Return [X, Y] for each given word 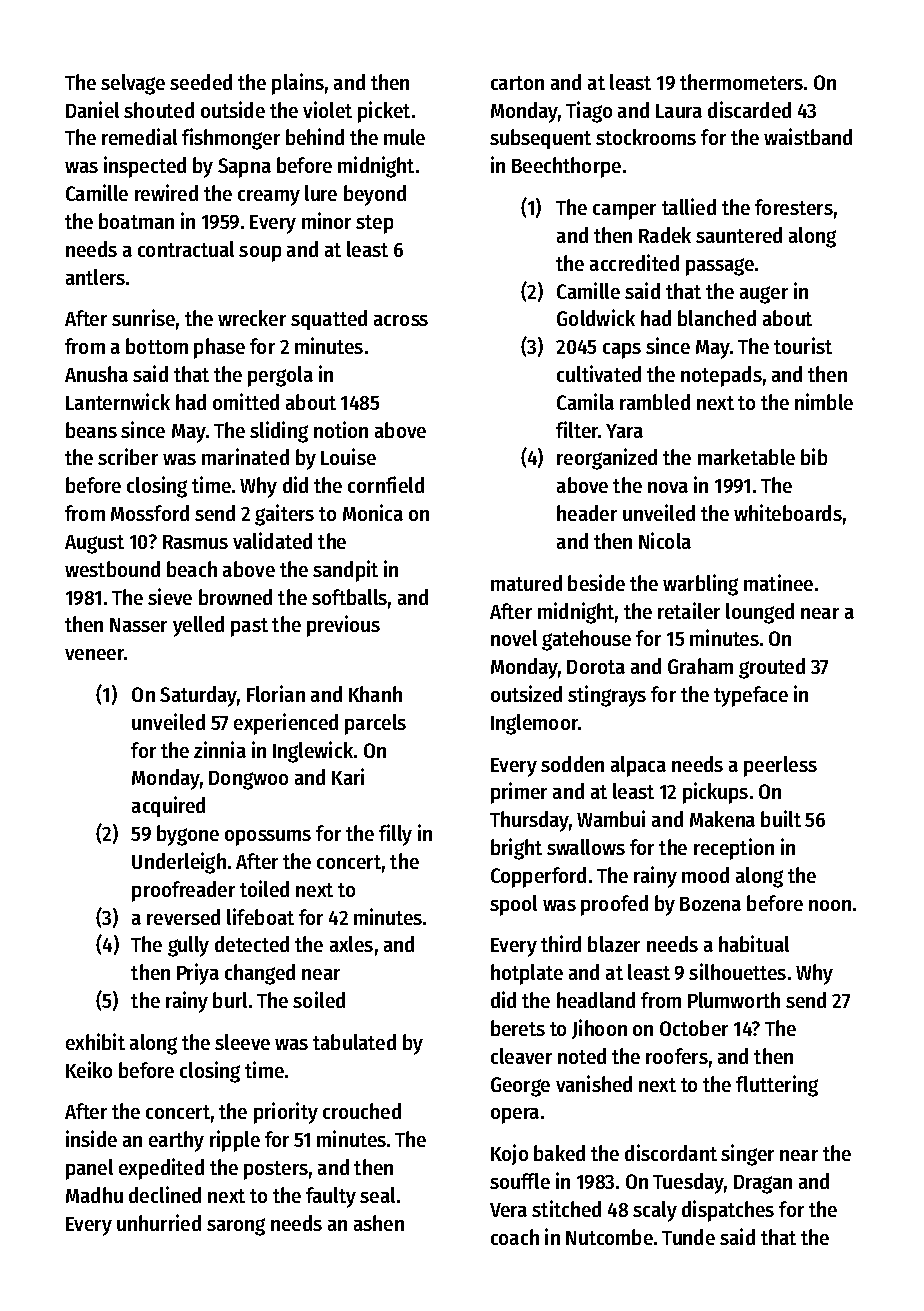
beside [596, 582]
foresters [794, 207]
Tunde [688, 1237]
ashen [379, 1223]
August [94, 544]
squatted [329, 320]
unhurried [159, 1222]
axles [351, 944]
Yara [624, 431]
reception [734, 849]
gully [188, 946]
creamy [269, 198]
